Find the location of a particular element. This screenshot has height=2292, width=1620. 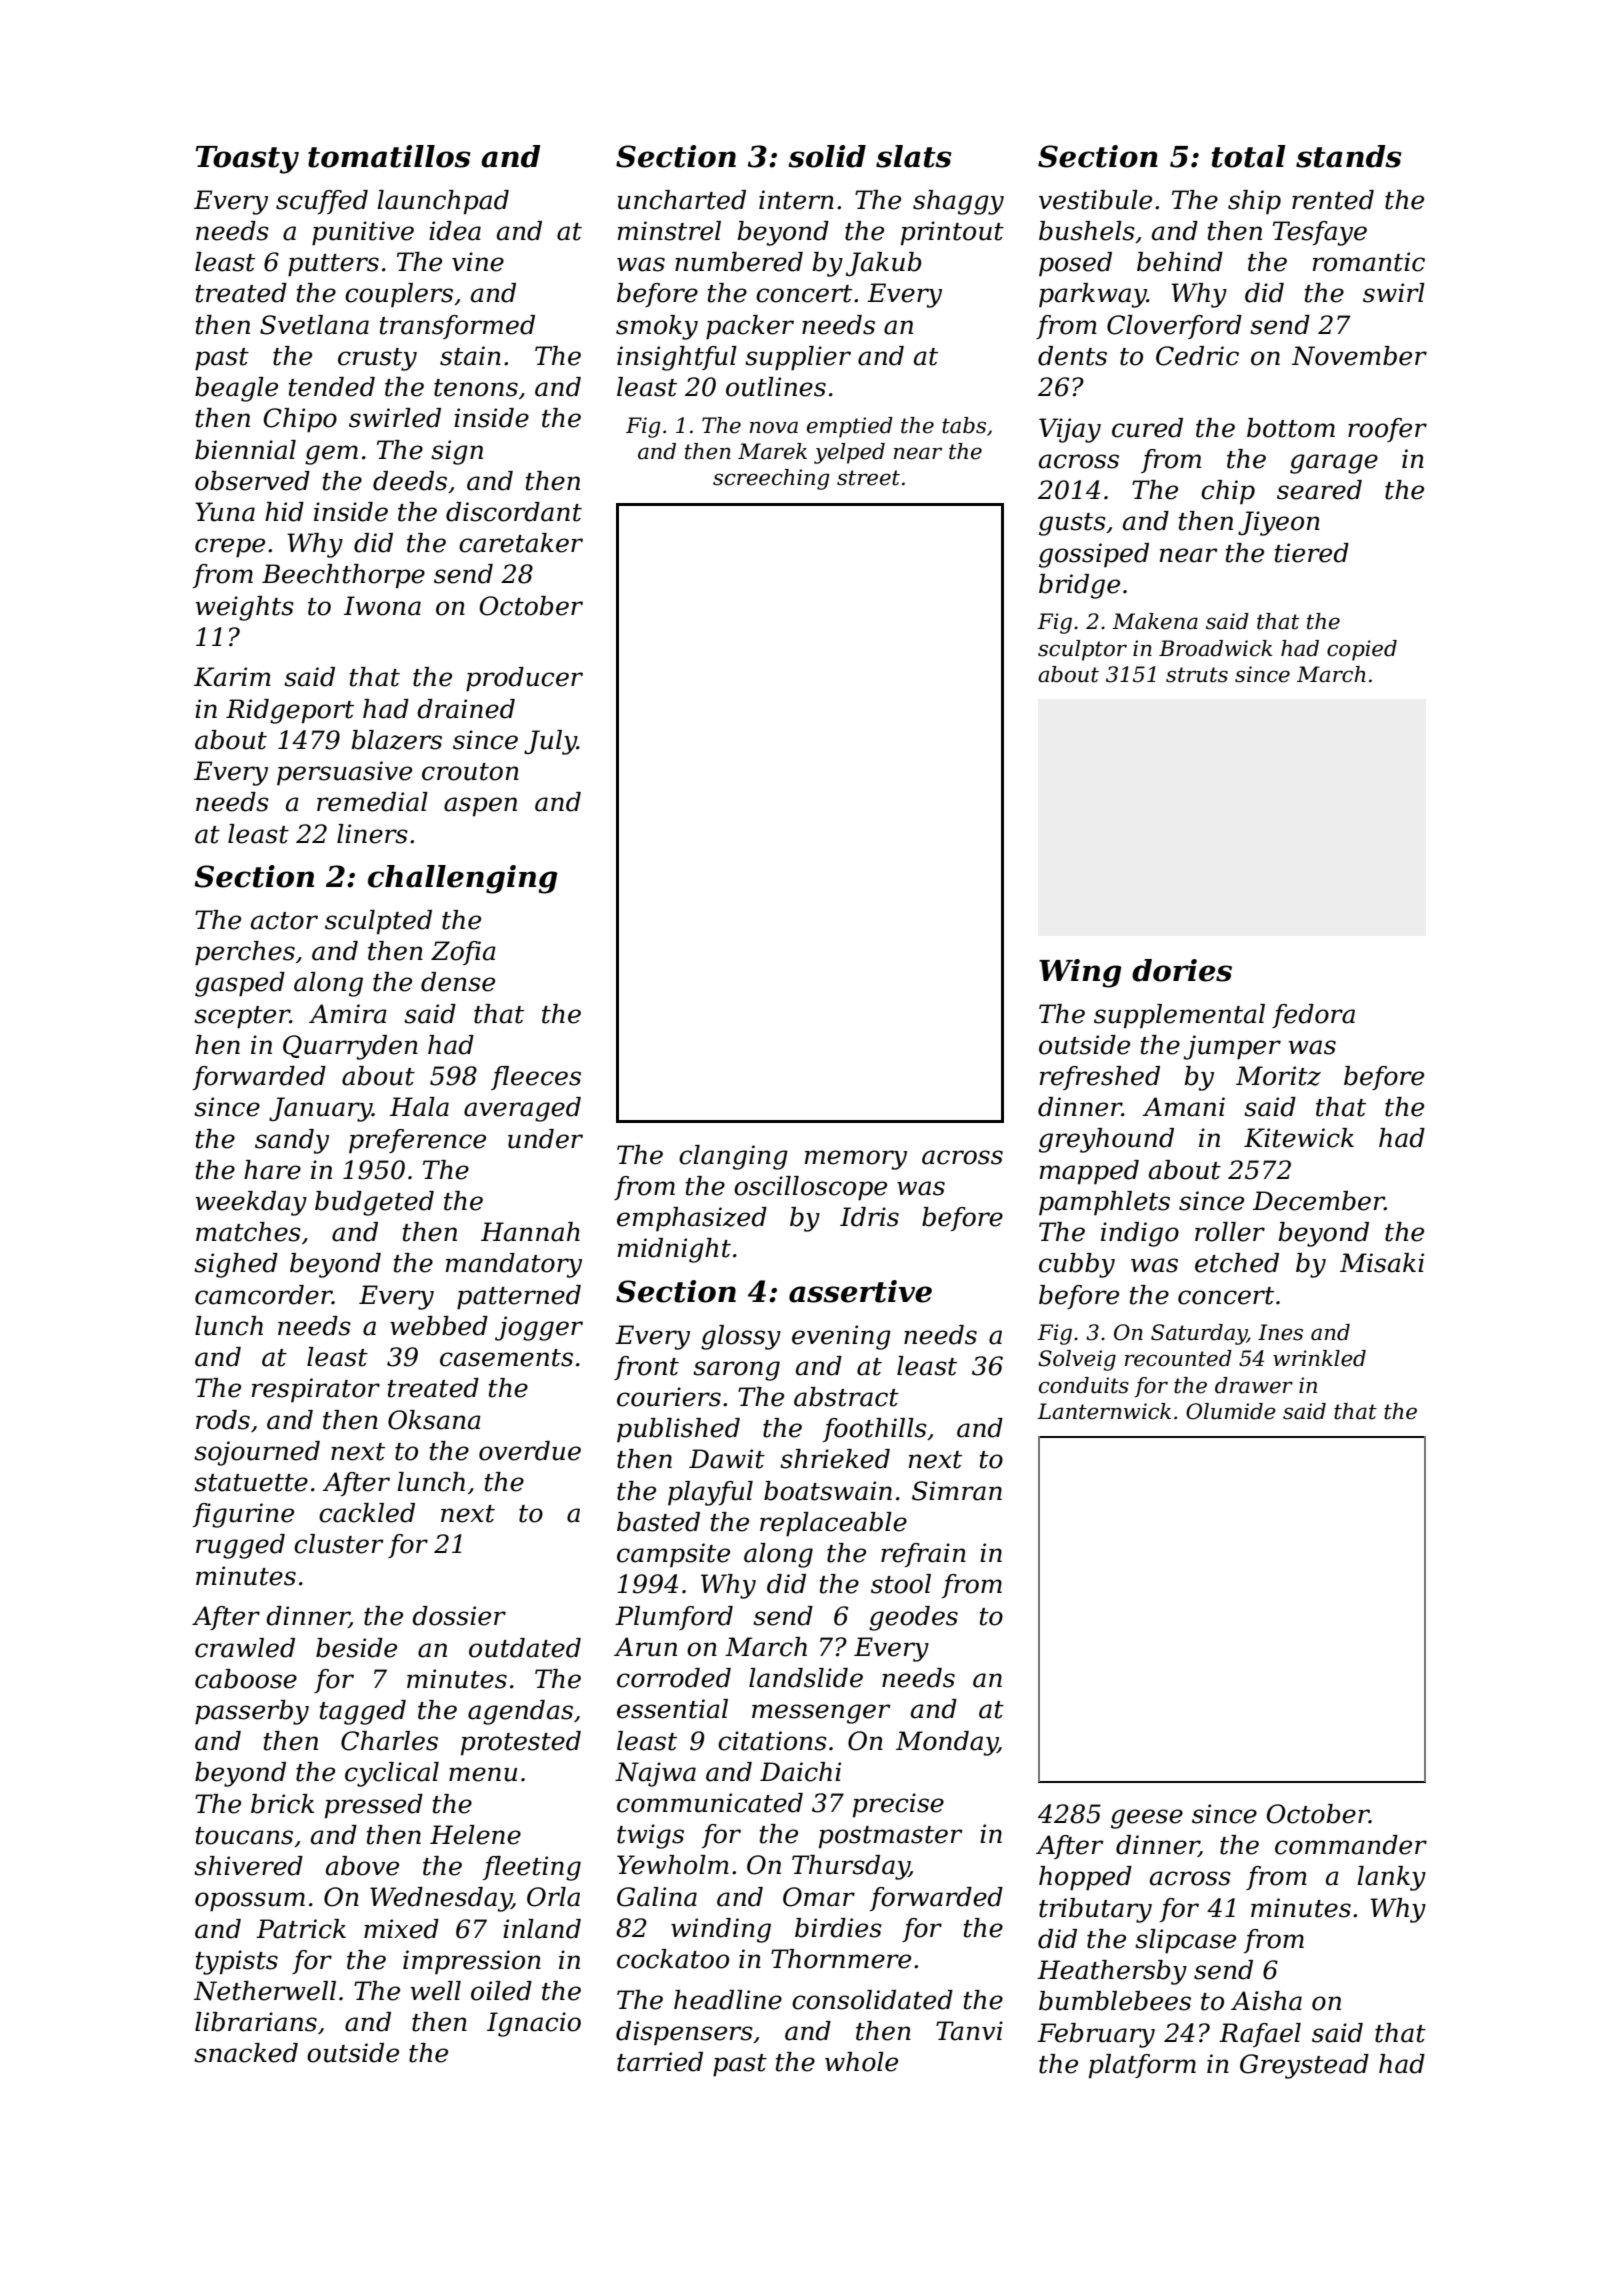

romantic is located at coordinates (1369, 262).
